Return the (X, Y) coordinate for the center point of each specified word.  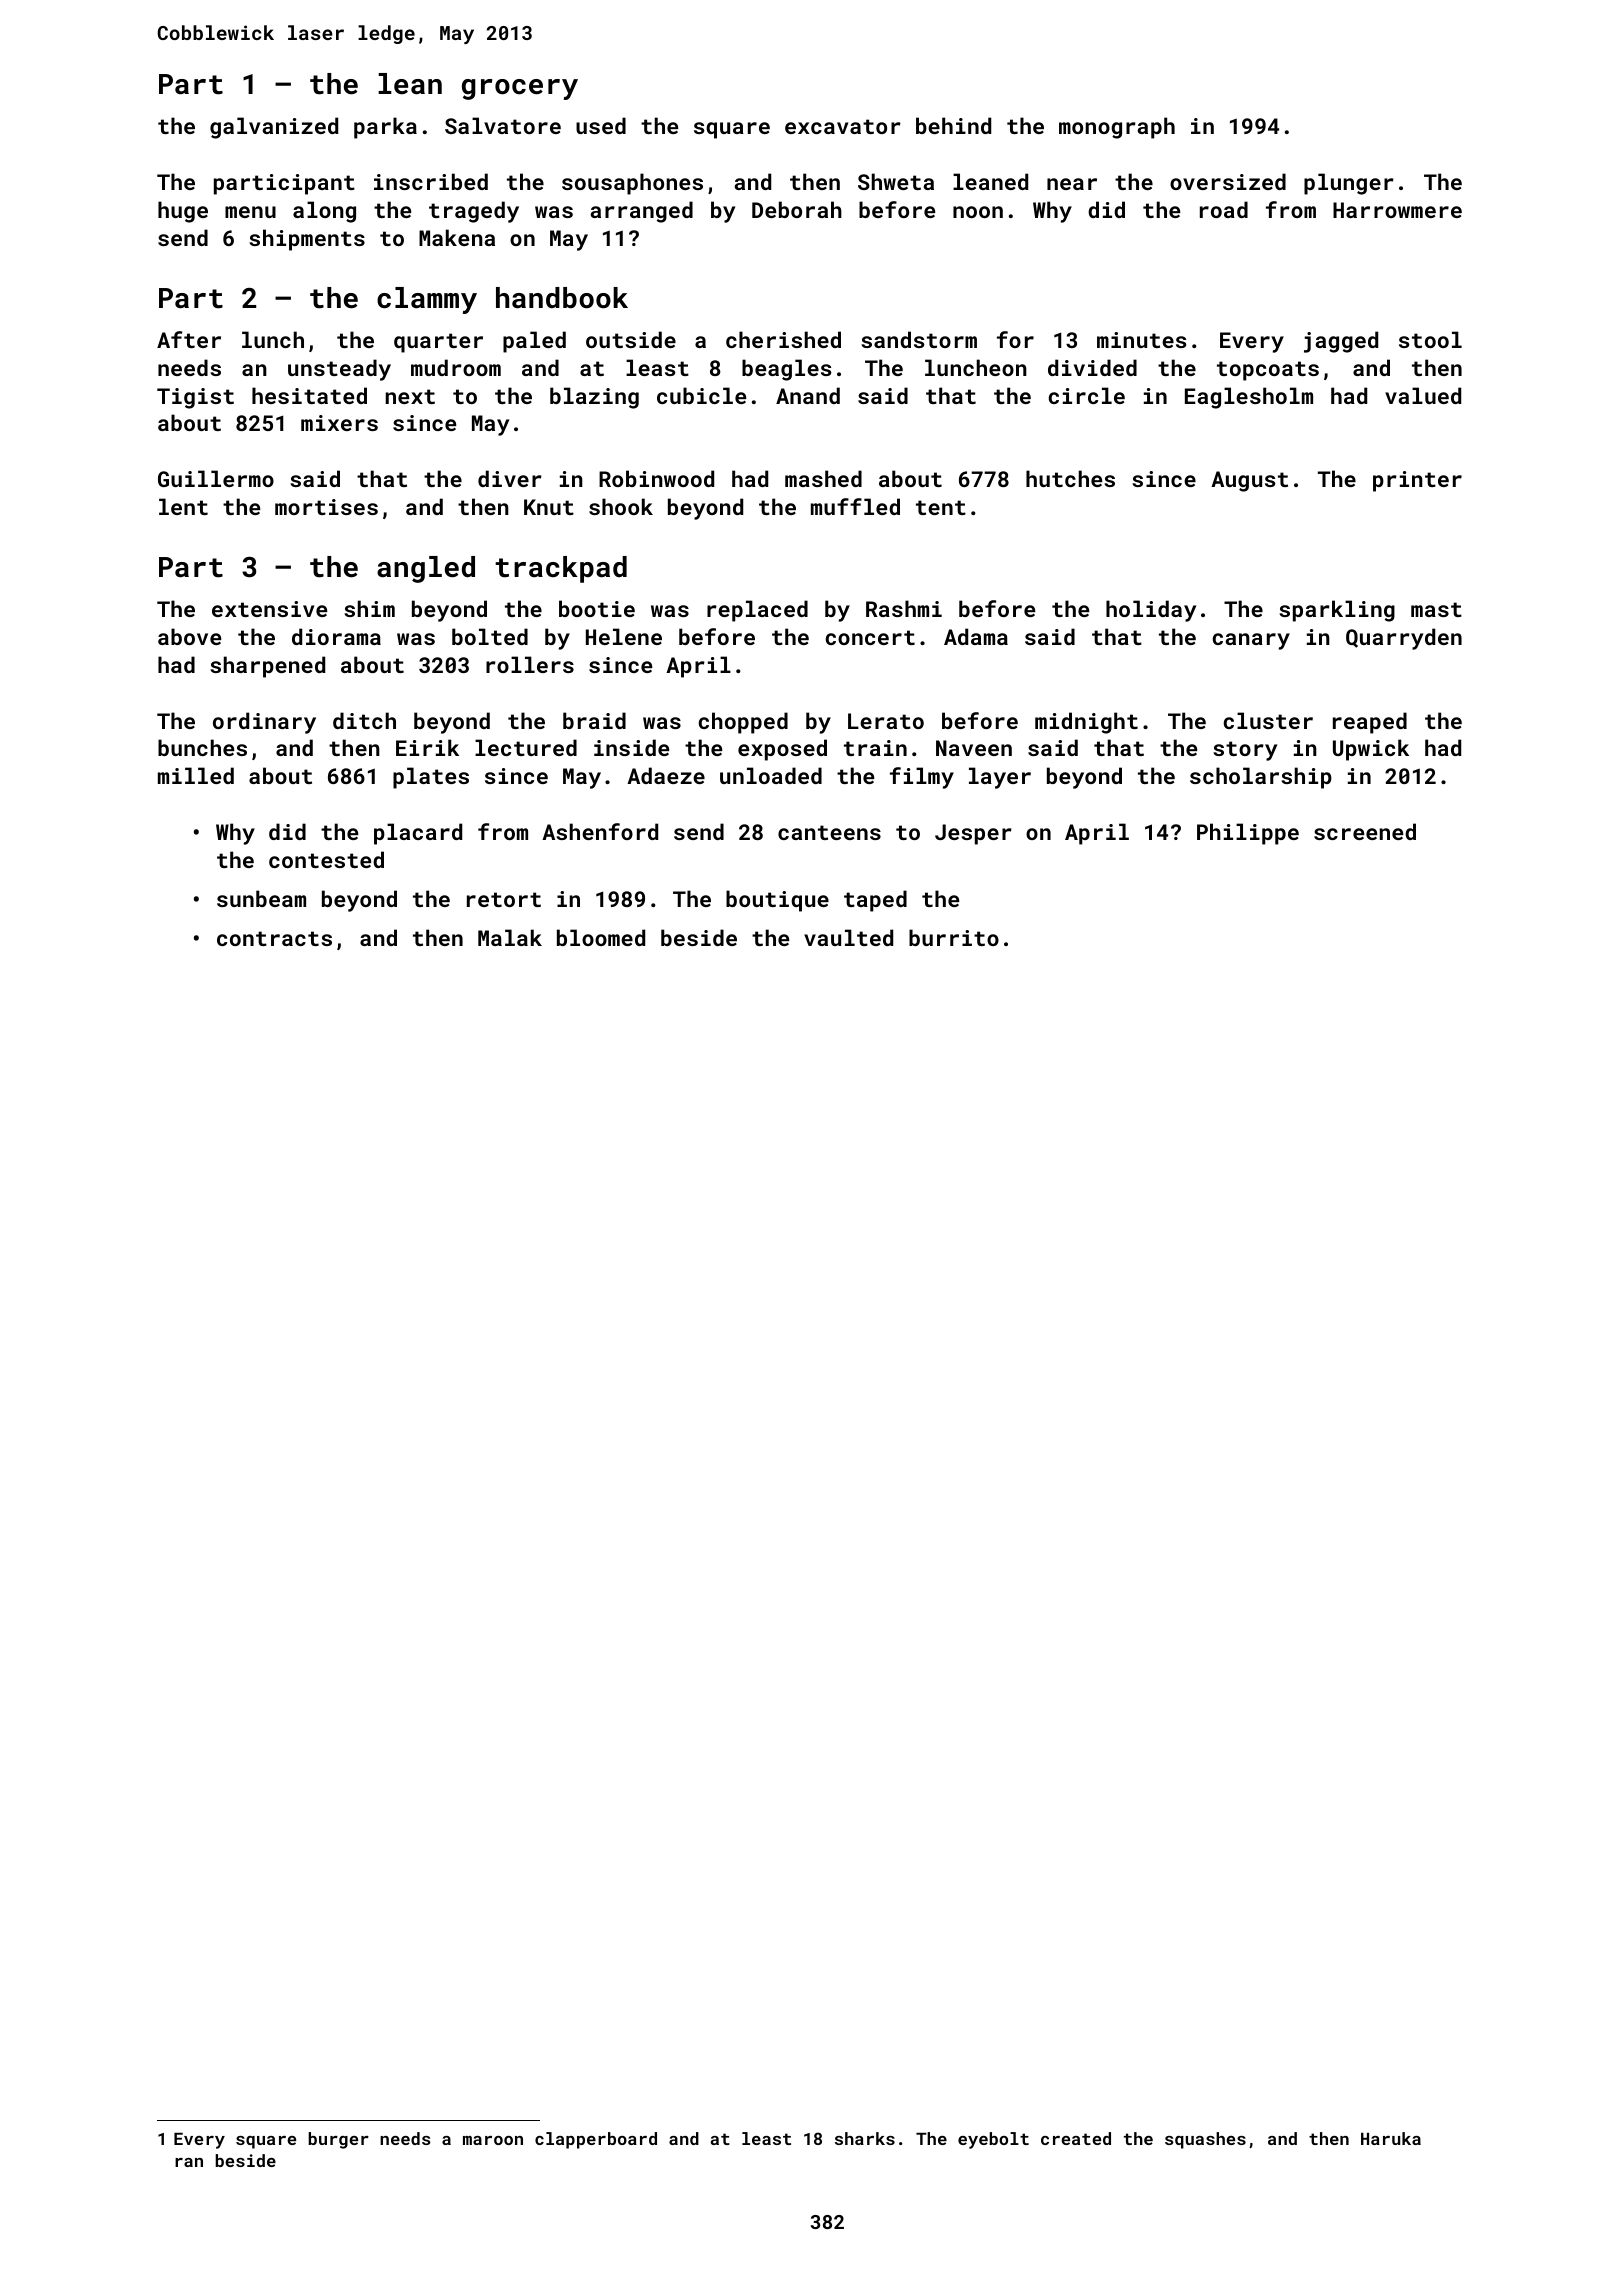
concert (870, 637)
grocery (520, 89)
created (1076, 2138)
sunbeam (261, 898)
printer (1417, 481)
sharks (865, 2138)
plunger (1349, 184)
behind (953, 125)
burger (338, 2140)
